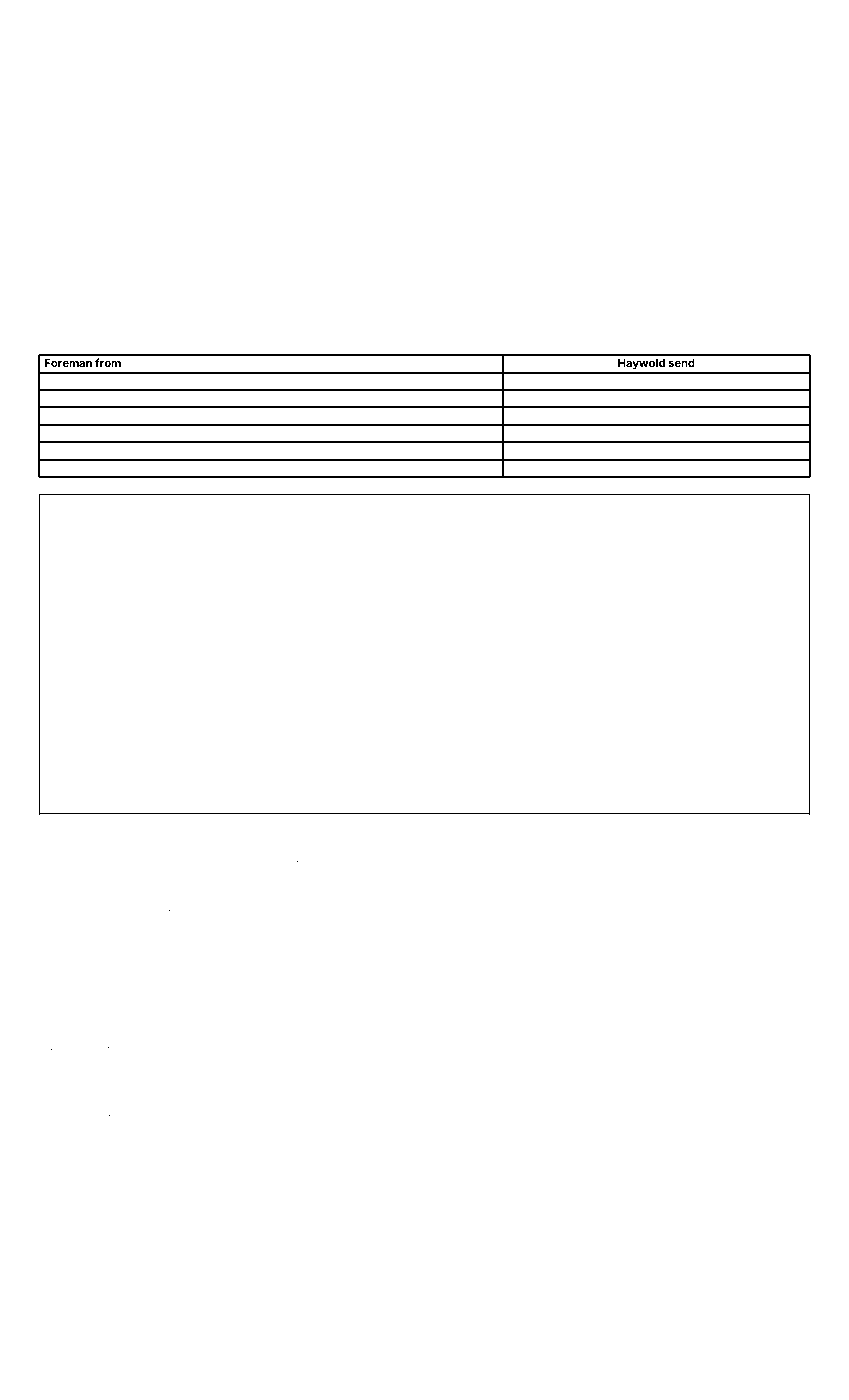  What do you see at coordinates (351, 826) in the image?
I see `ballpark` at bounding box center [351, 826].
